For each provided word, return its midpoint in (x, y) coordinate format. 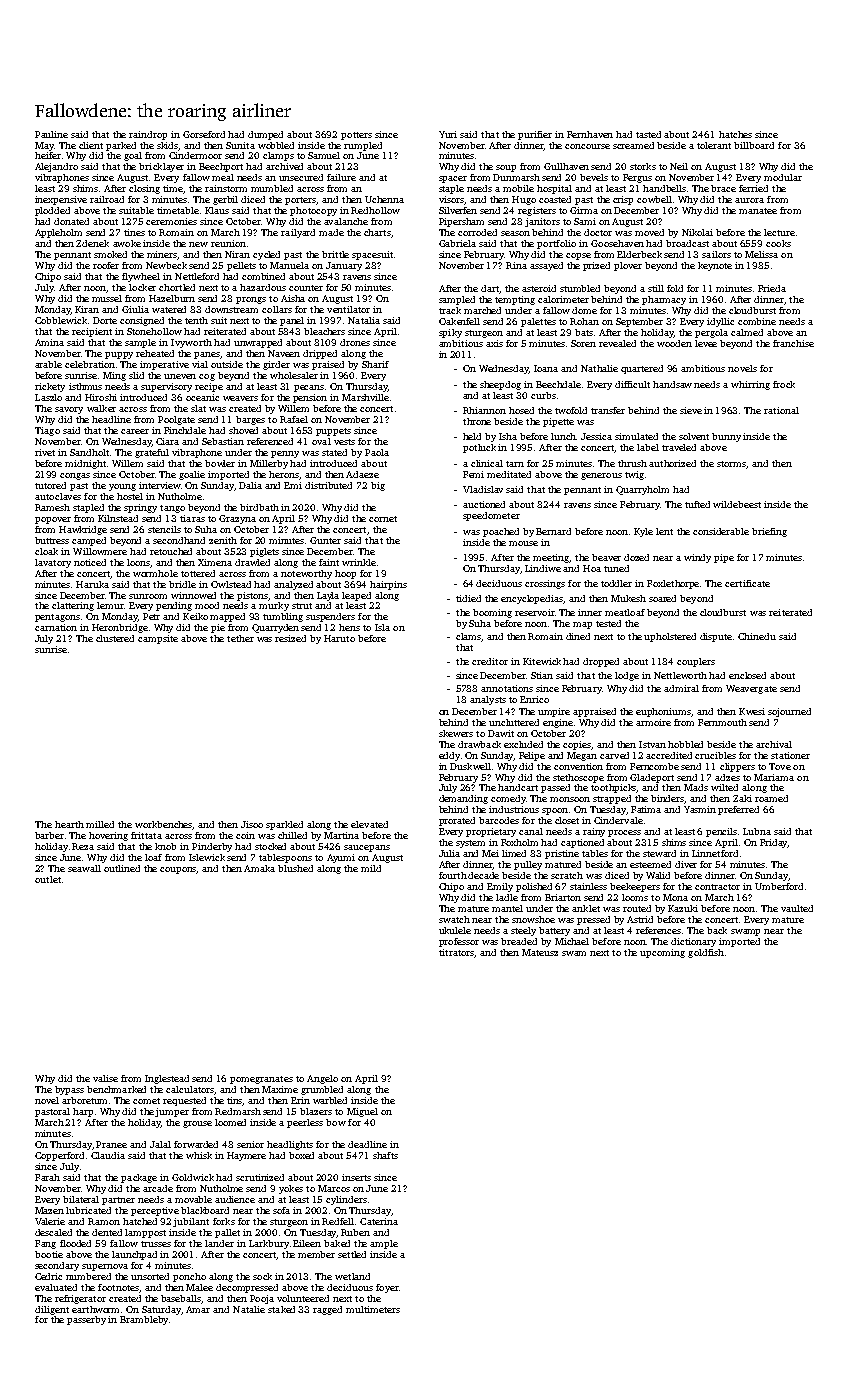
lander (219, 1243)
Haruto (339, 638)
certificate (747, 583)
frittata (146, 835)
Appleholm (58, 233)
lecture (779, 232)
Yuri (448, 134)
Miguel (362, 1112)
